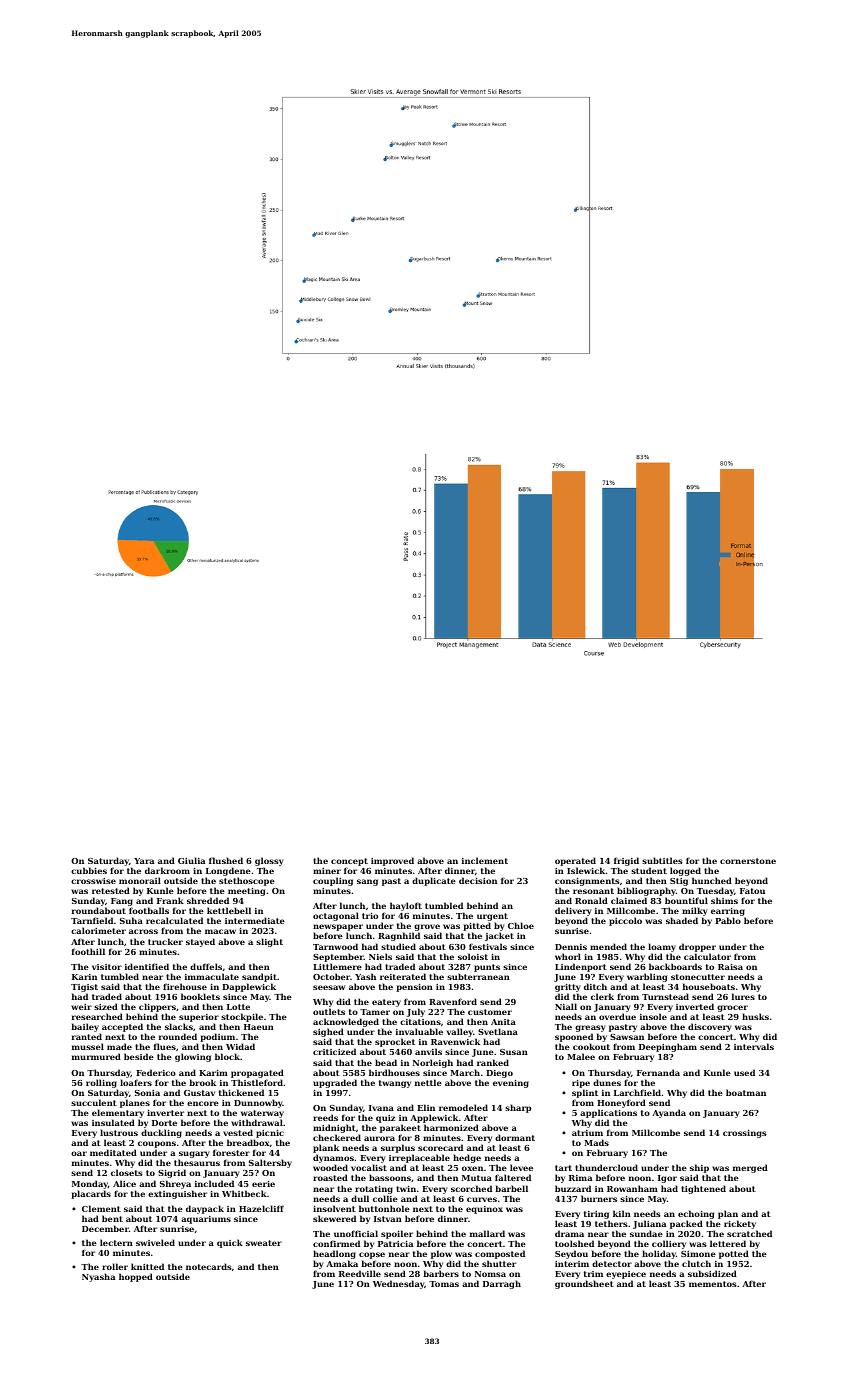  I want to click on Niels, so click(380, 956).
